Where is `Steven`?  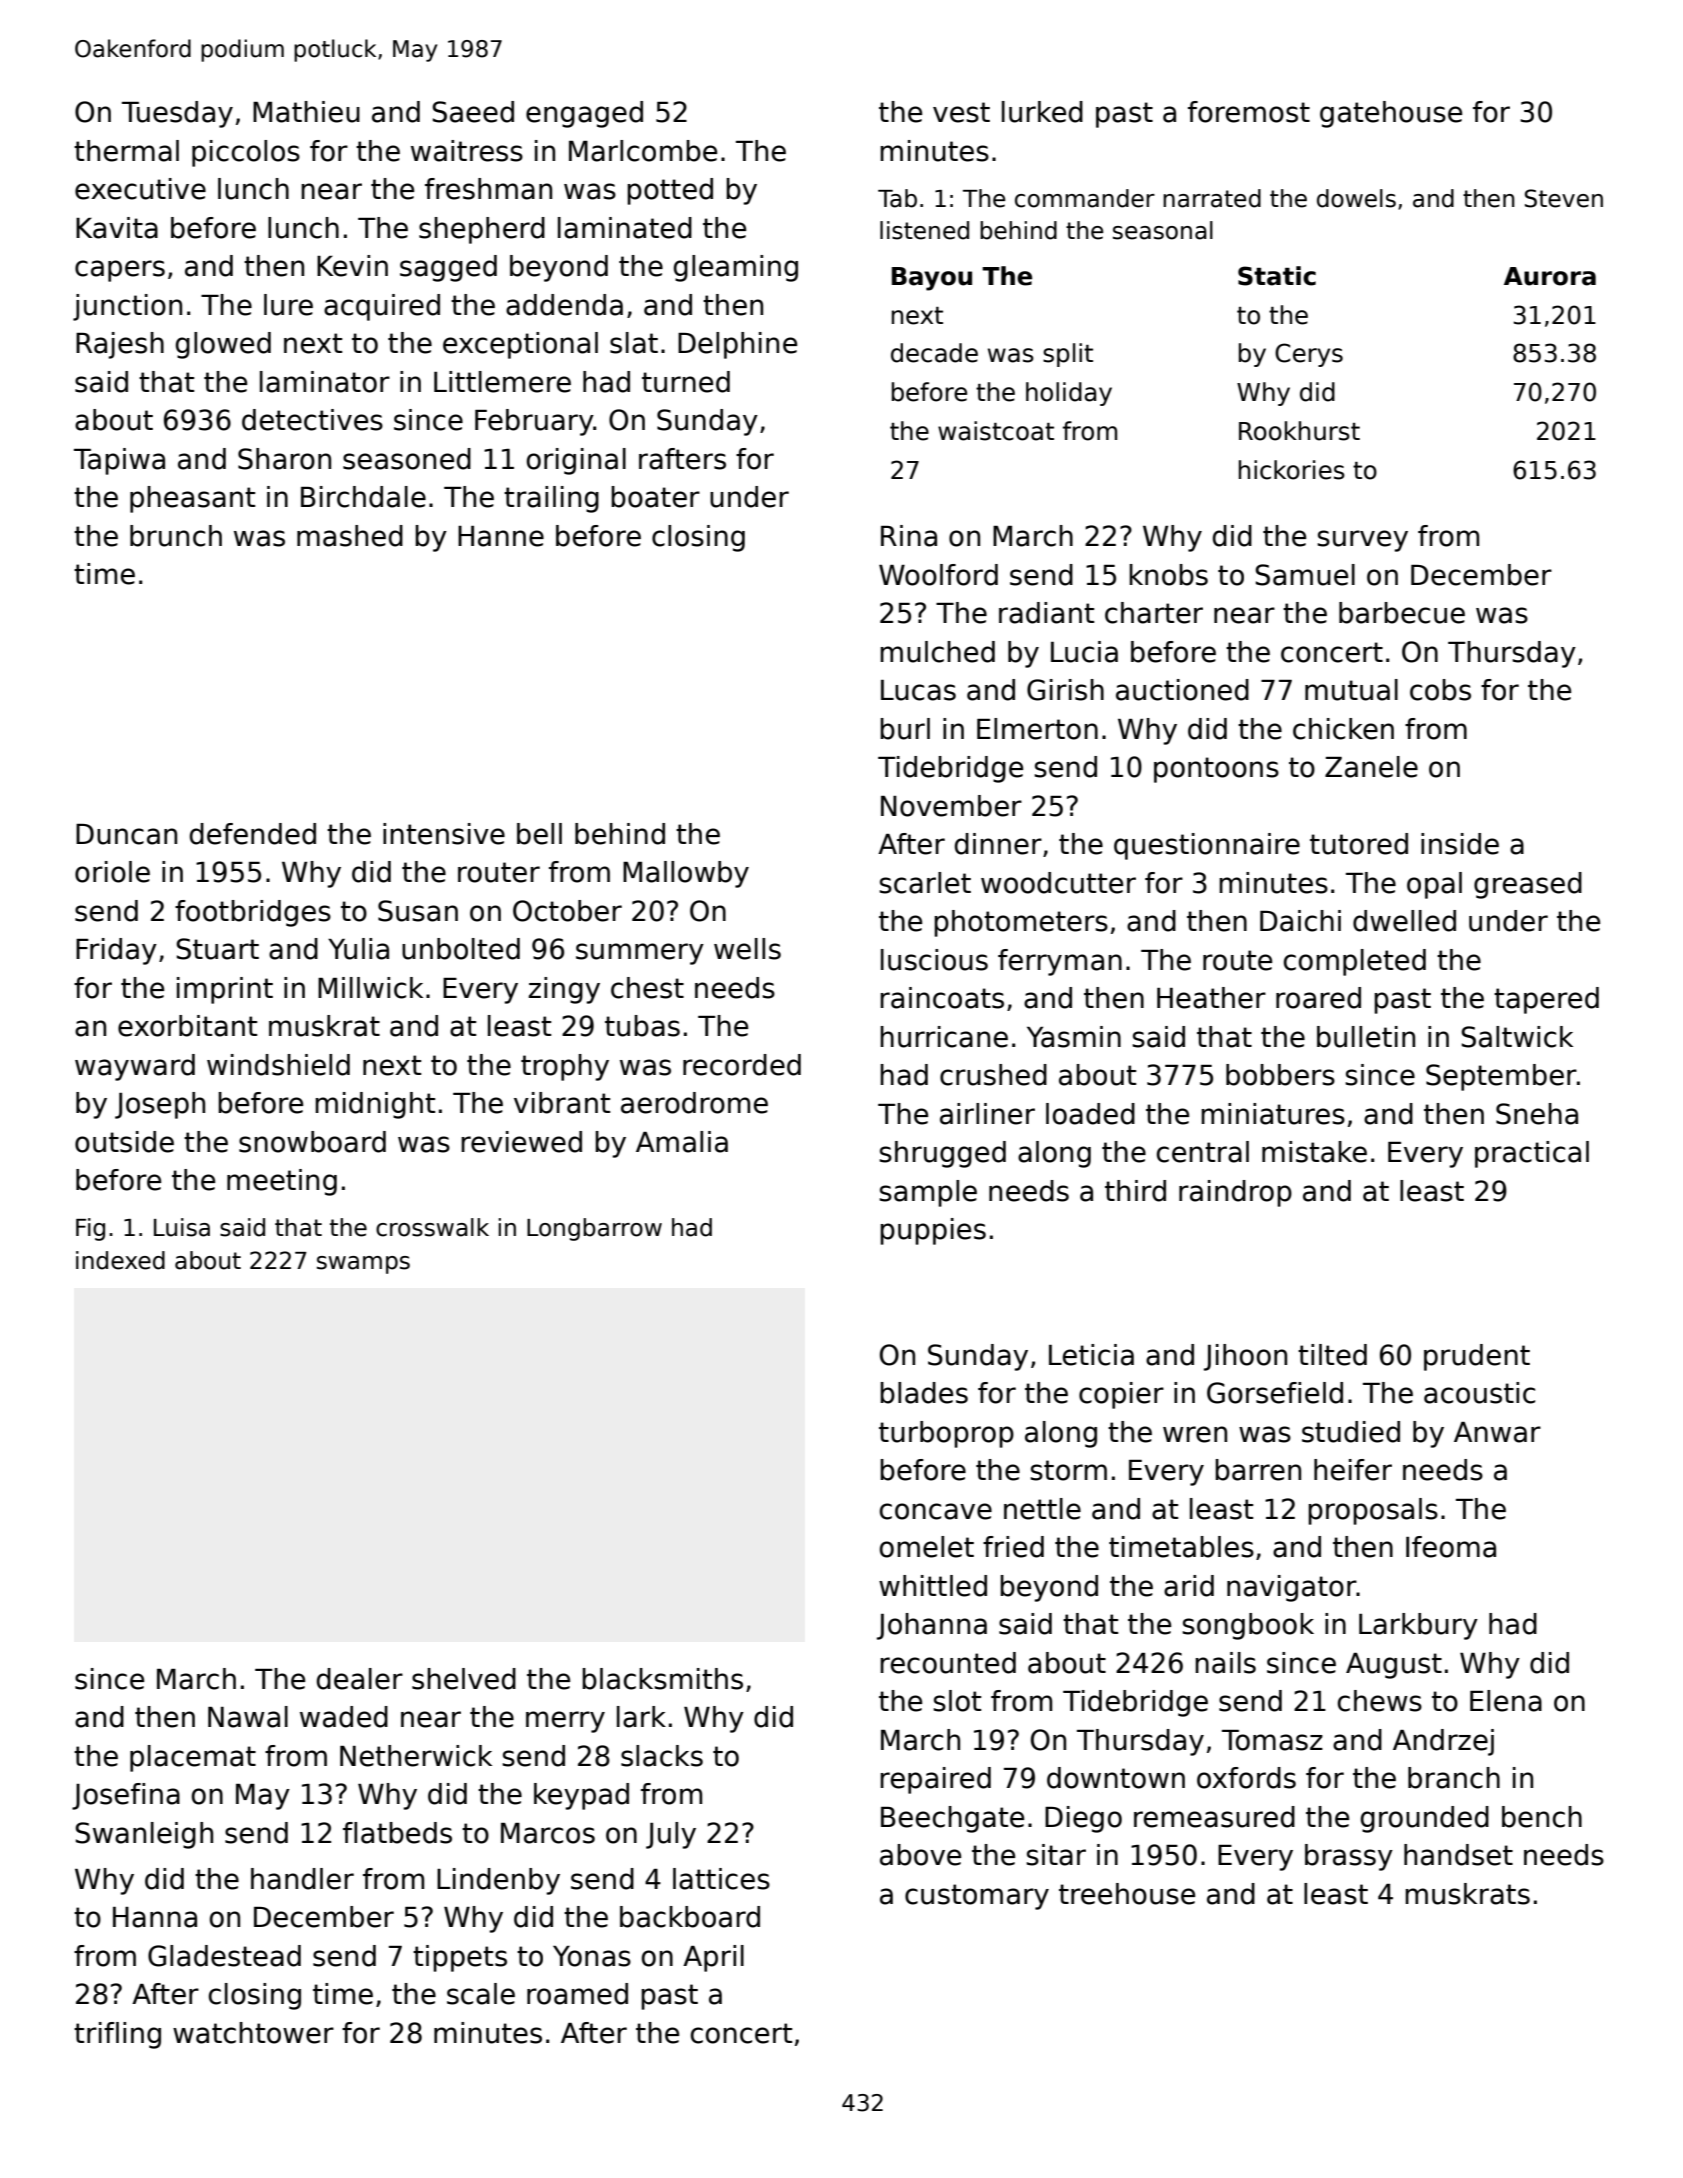 Steven is located at coordinates (1564, 198).
